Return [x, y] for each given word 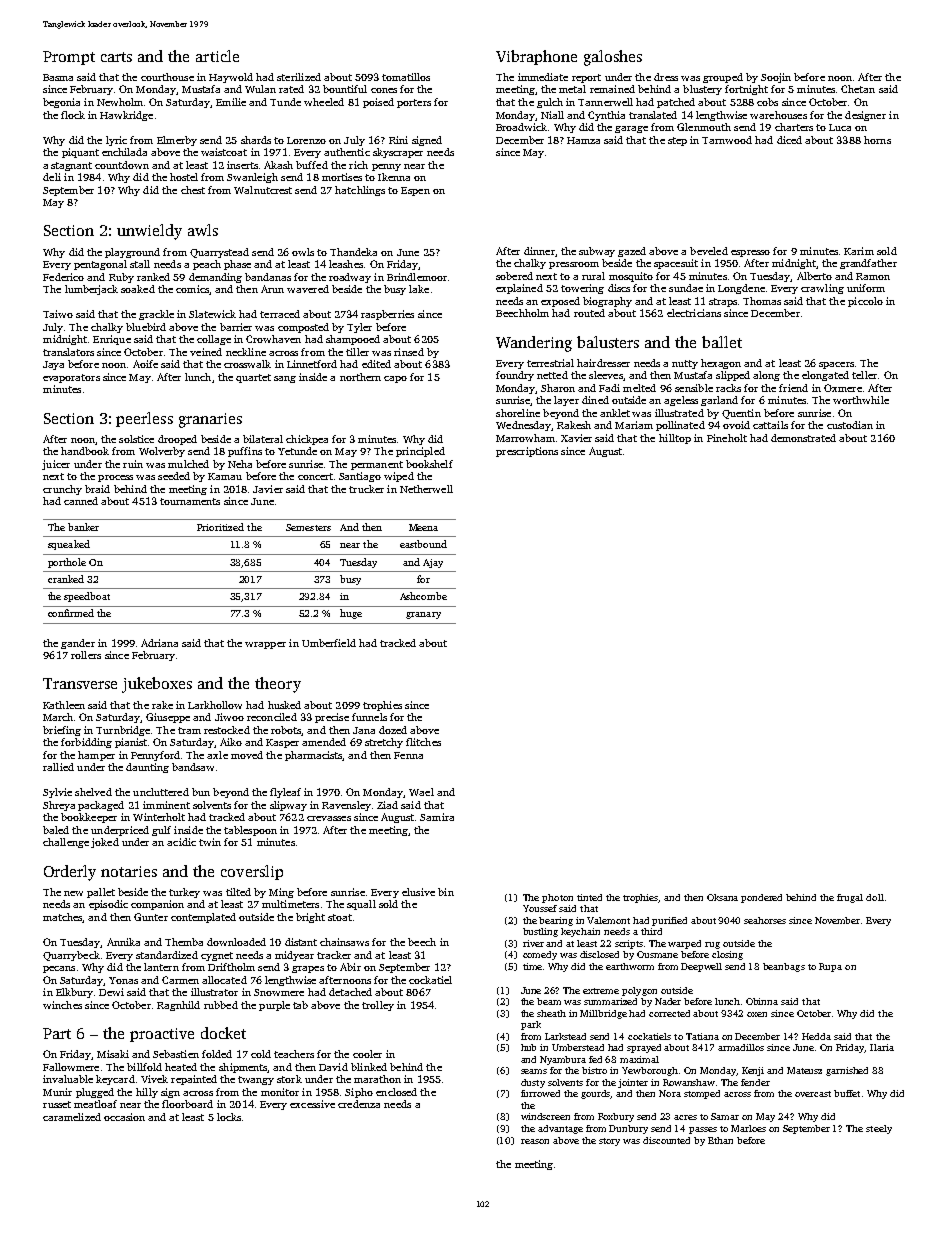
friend [793, 388]
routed [589, 313]
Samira [437, 817]
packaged [101, 806]
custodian [850, 425]
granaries [210, 420]
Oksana [722, 897]
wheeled [324, 102]
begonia [61, 103]
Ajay [433, 563]
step [677, 141]
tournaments [190, 501]
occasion [124, 1117]
